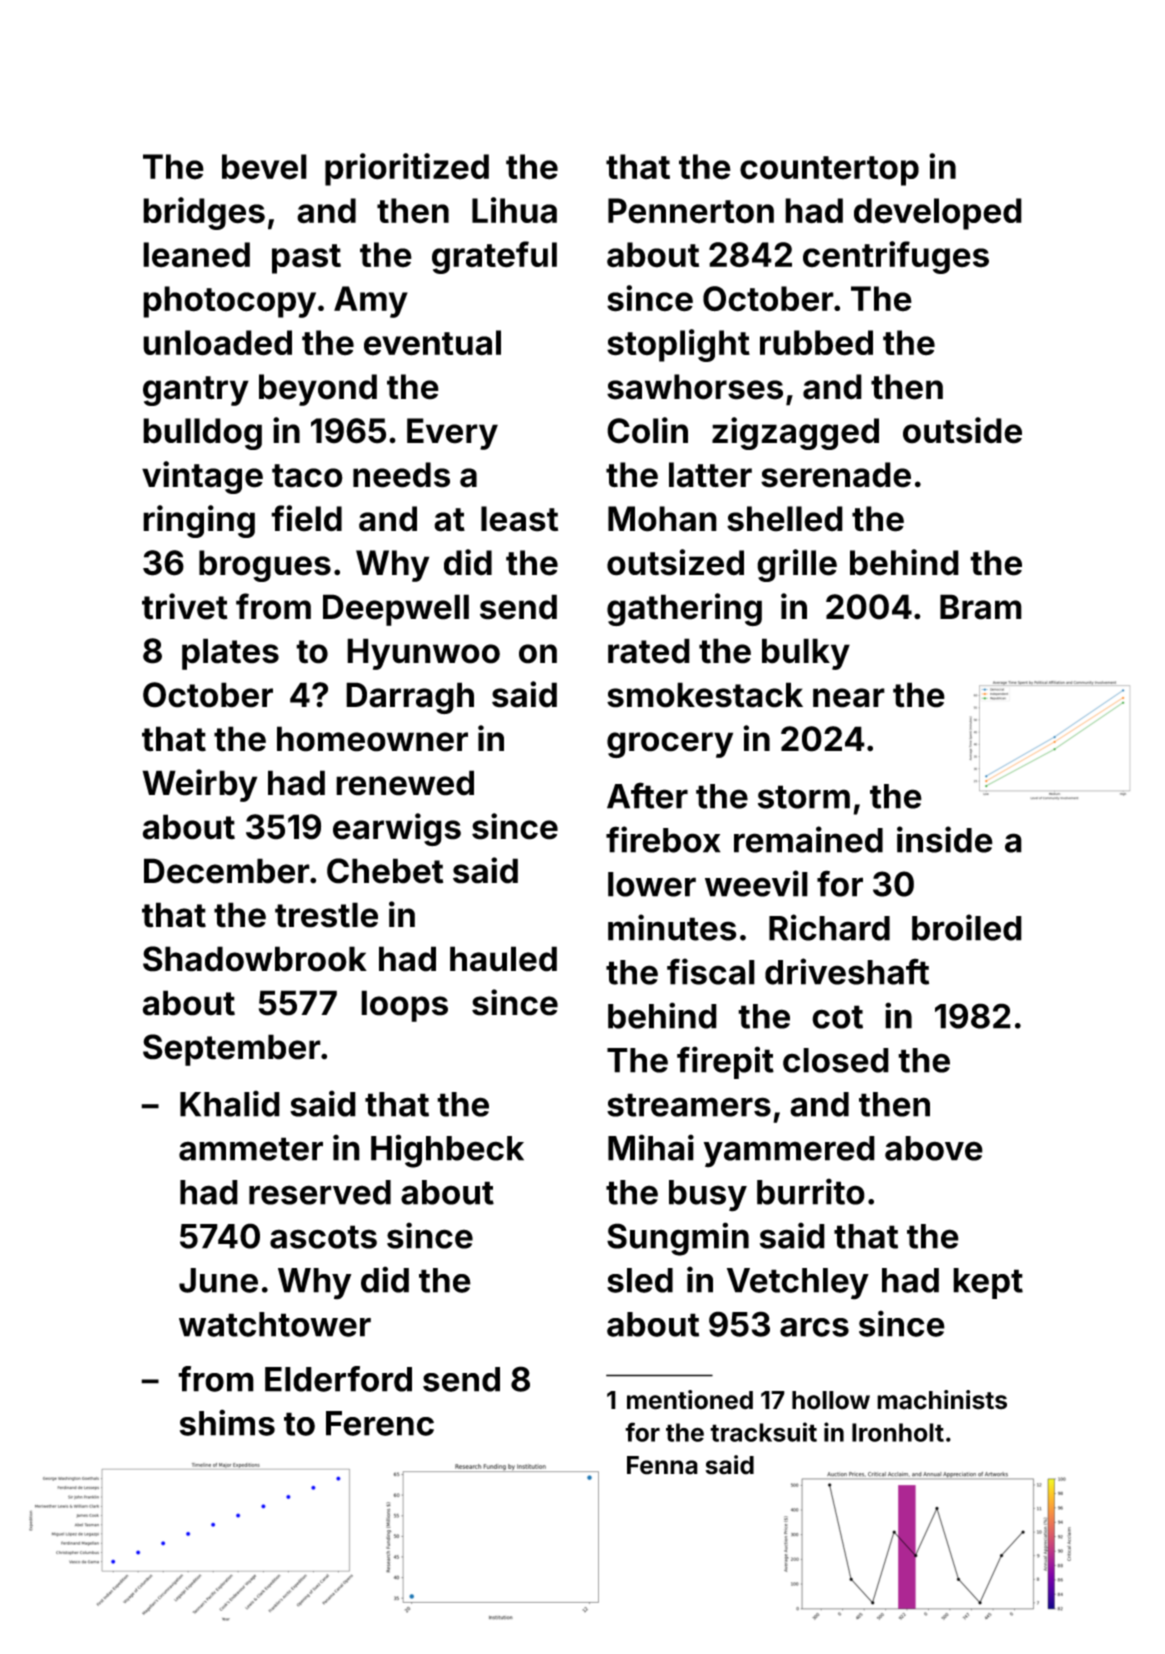 The height and width of the screenshot is (1654, 1165). Describe the element at coordinates (227, 1422) in the screenshot. I see `shims` at that location.
